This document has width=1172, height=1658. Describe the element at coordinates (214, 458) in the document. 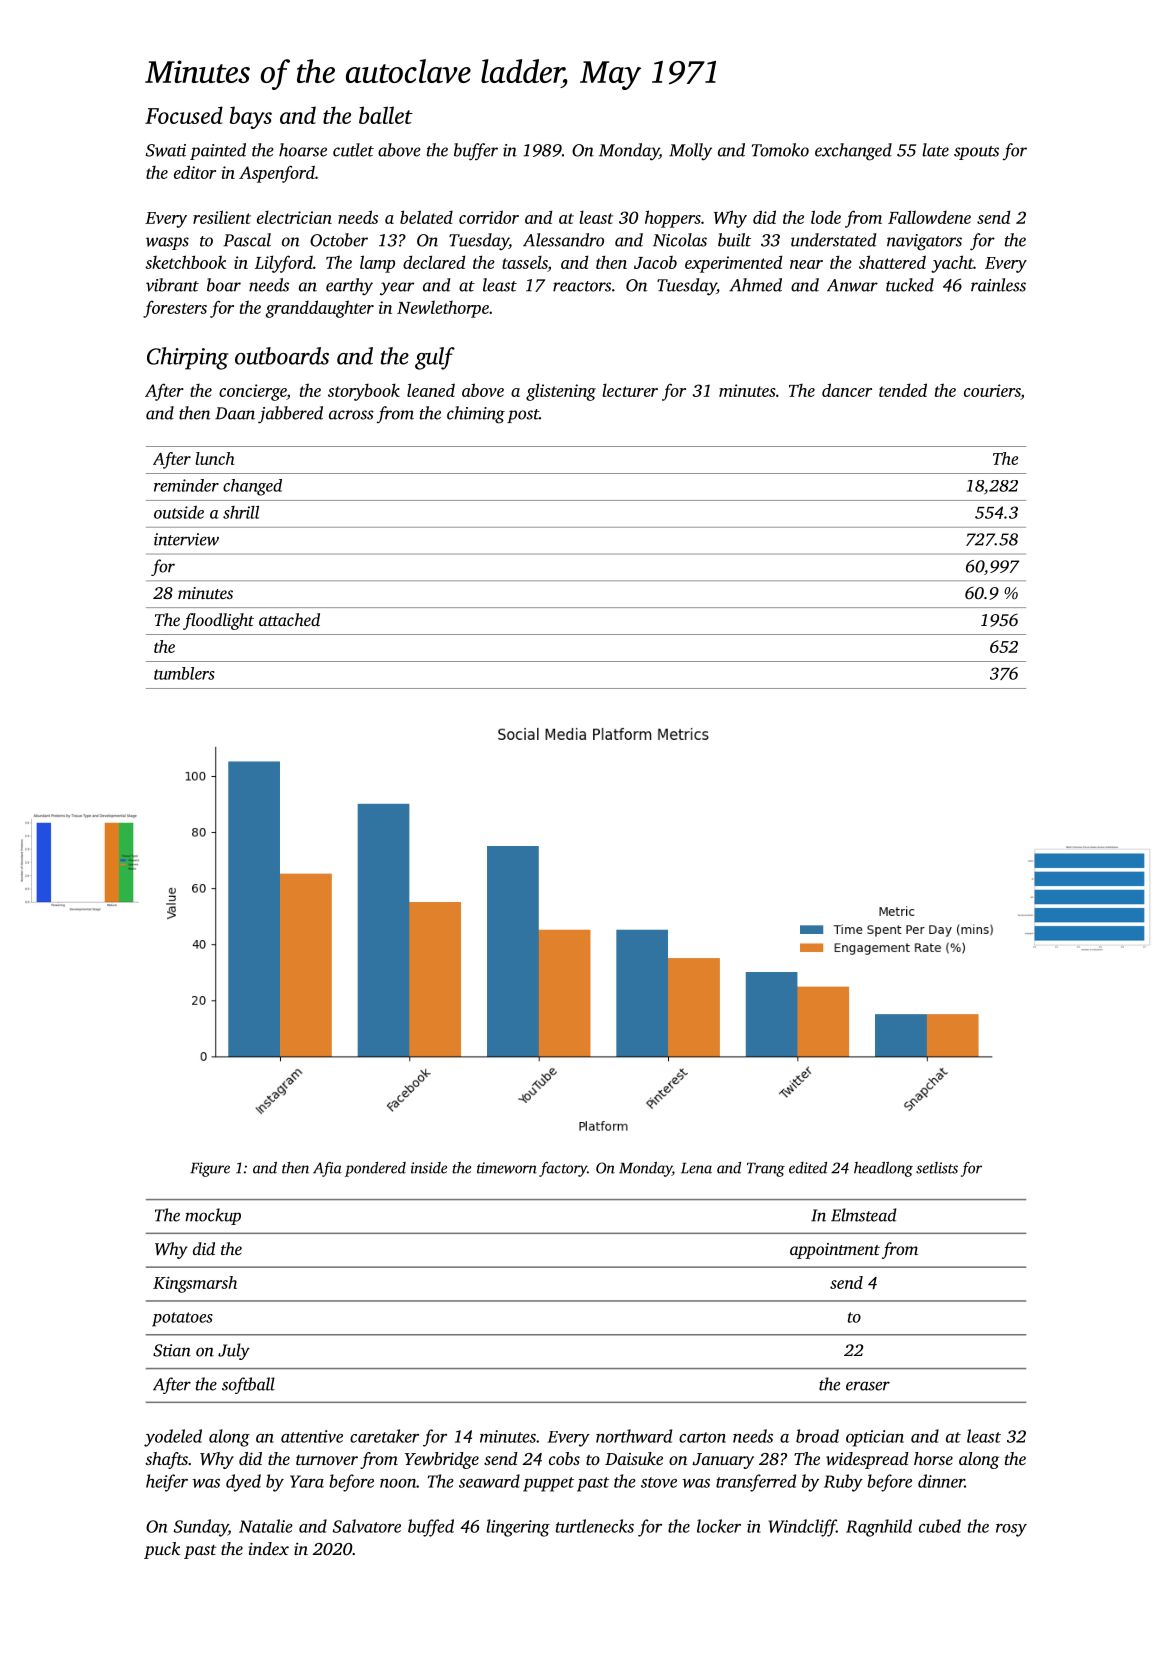

I see `lunch` at that location.
